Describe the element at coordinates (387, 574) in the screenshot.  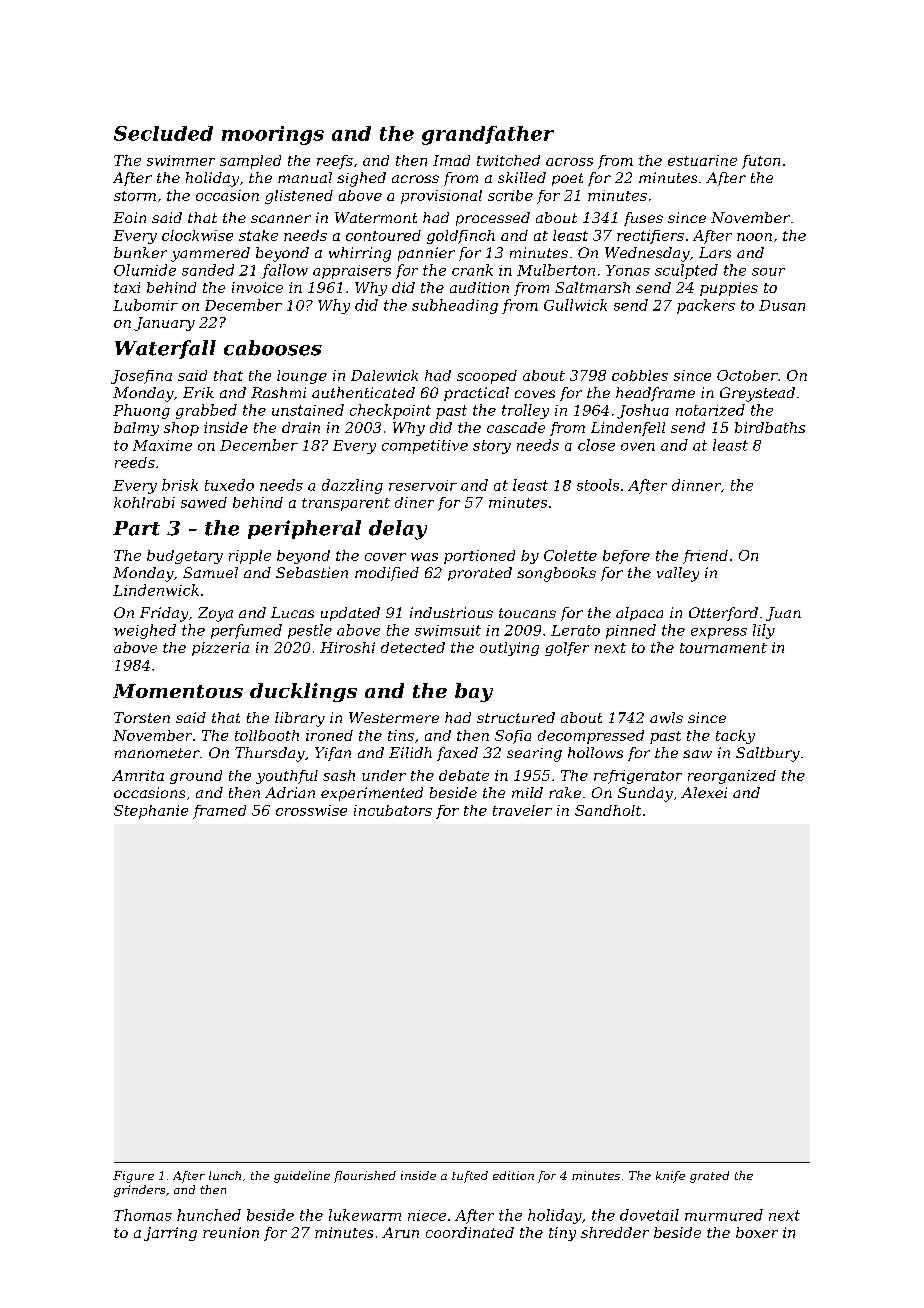
I see `modified` at that location.
